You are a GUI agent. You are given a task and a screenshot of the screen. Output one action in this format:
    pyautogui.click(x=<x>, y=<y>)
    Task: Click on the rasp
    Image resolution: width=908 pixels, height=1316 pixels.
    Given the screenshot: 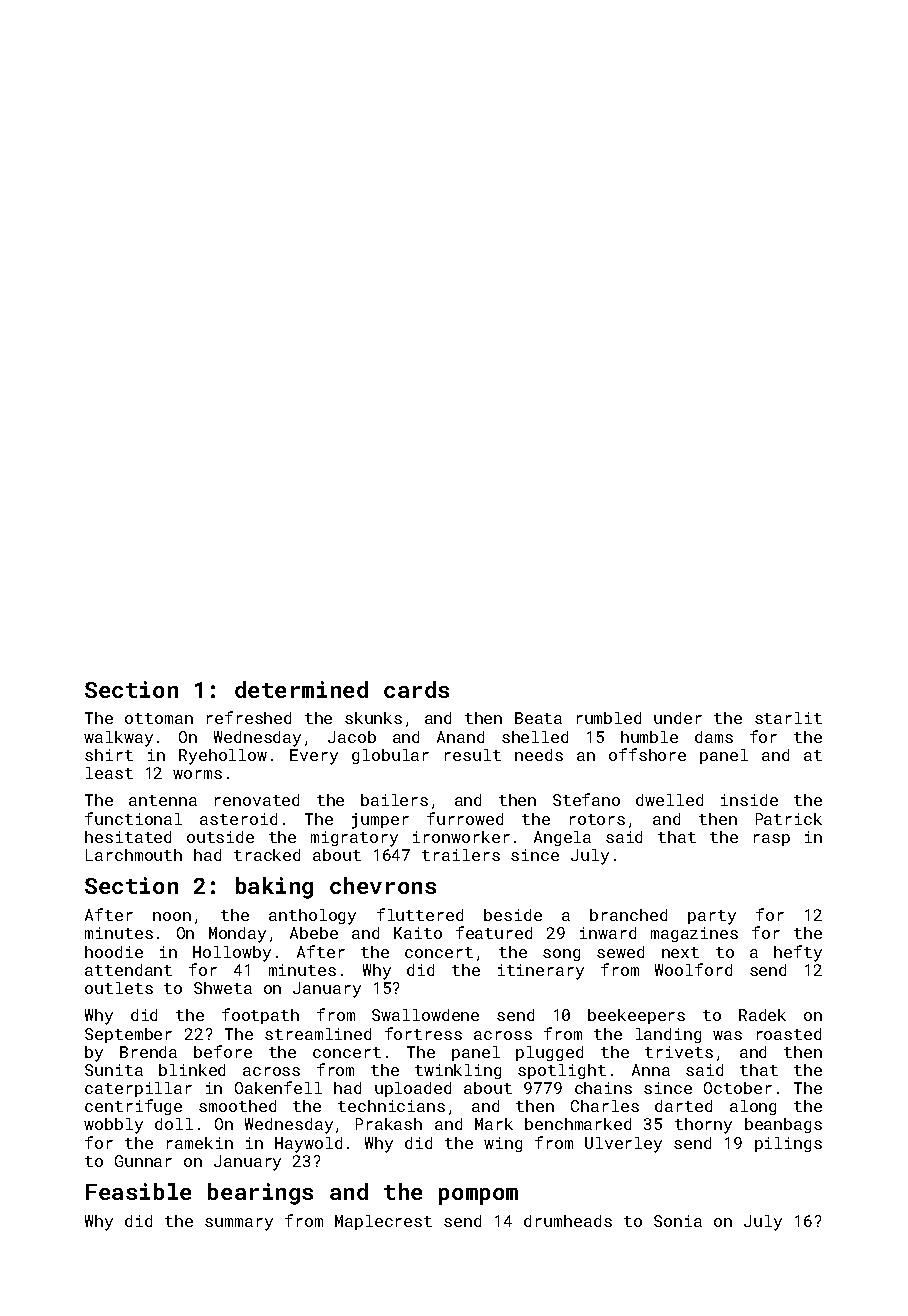 What is the action you would take?
    pyautogui.click(x=772, y=840)
